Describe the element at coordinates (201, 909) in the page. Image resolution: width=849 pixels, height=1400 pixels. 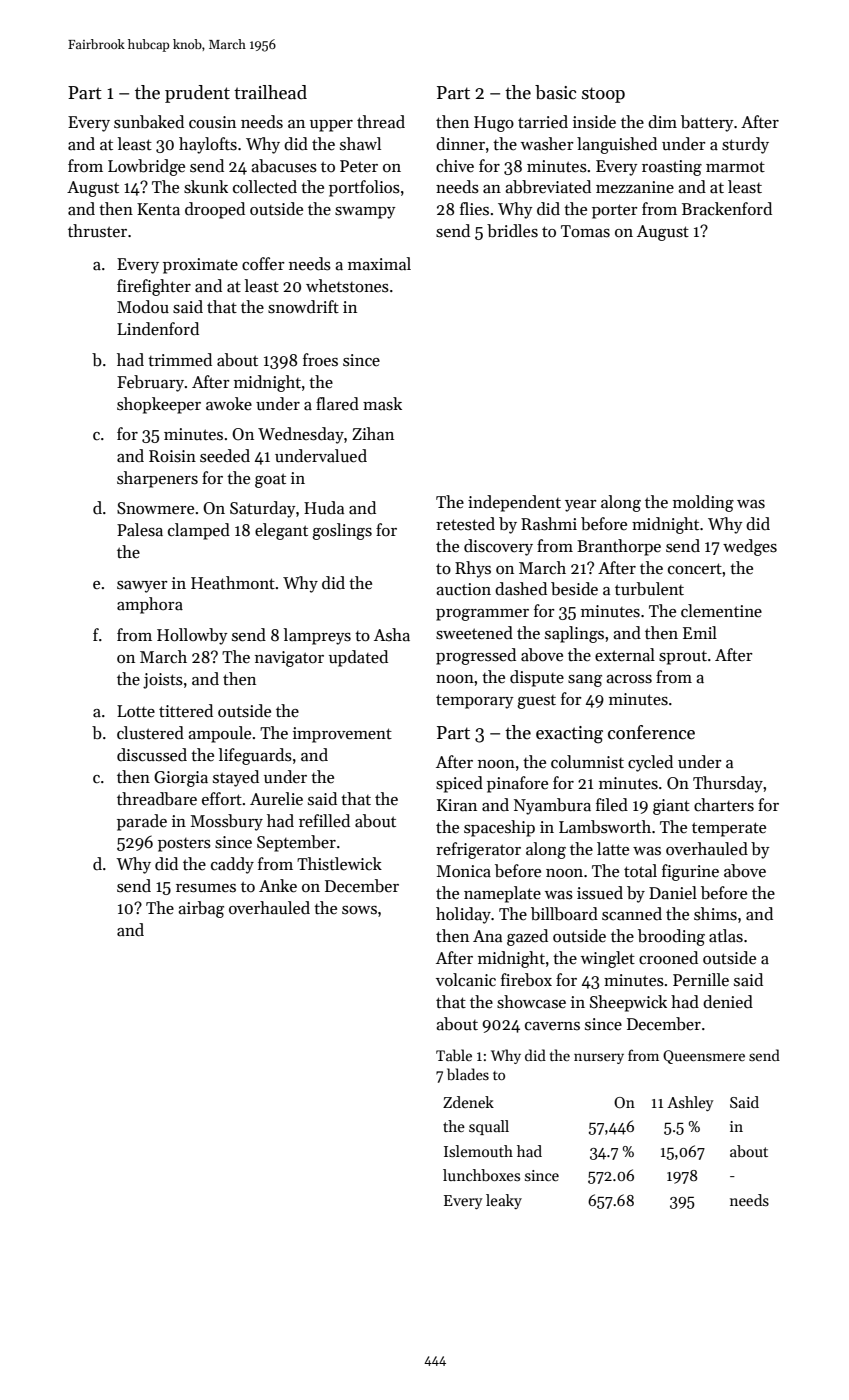
I see `airbag` at that location.
